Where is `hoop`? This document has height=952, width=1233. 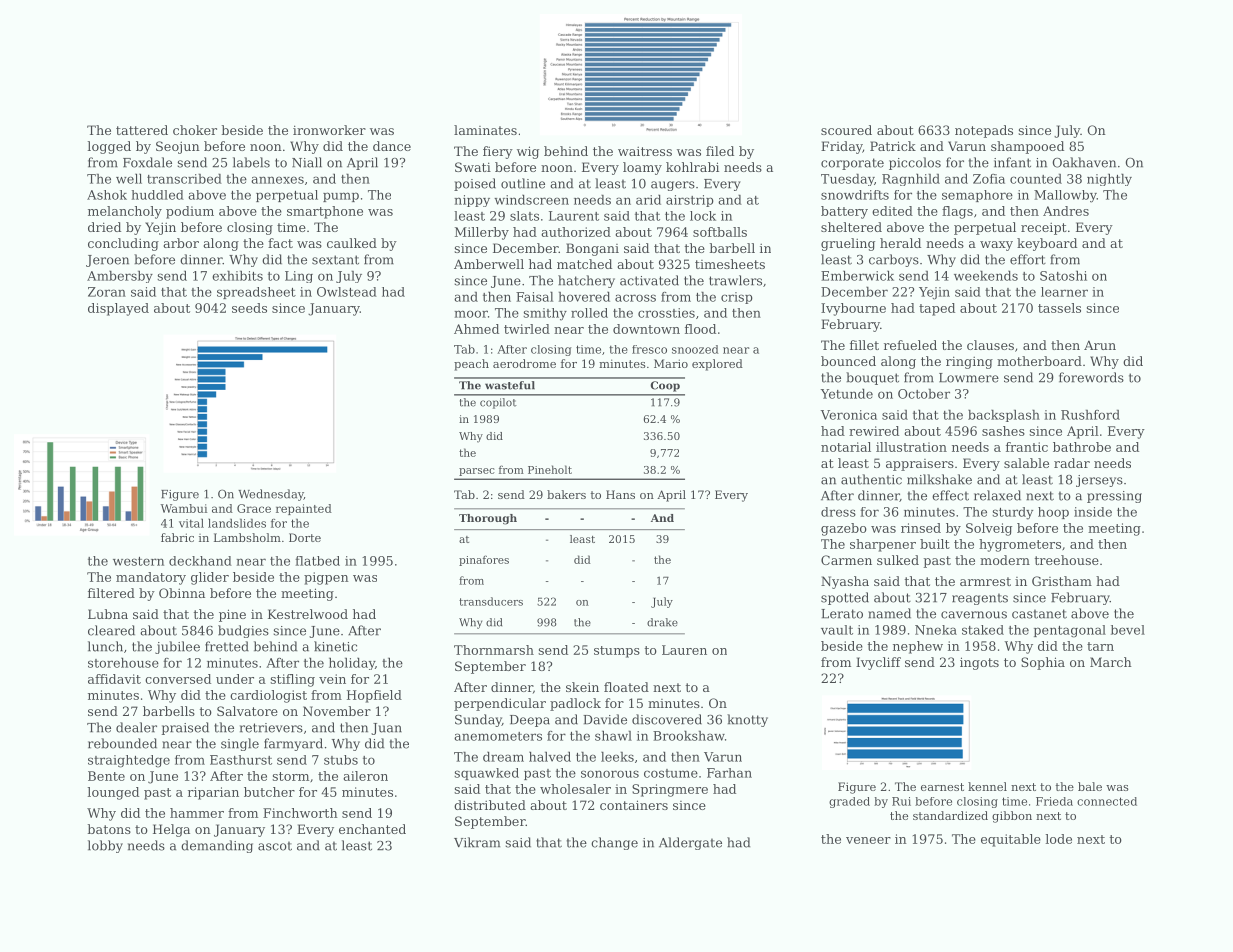 hoop is located at coordinates (1053, 513).
